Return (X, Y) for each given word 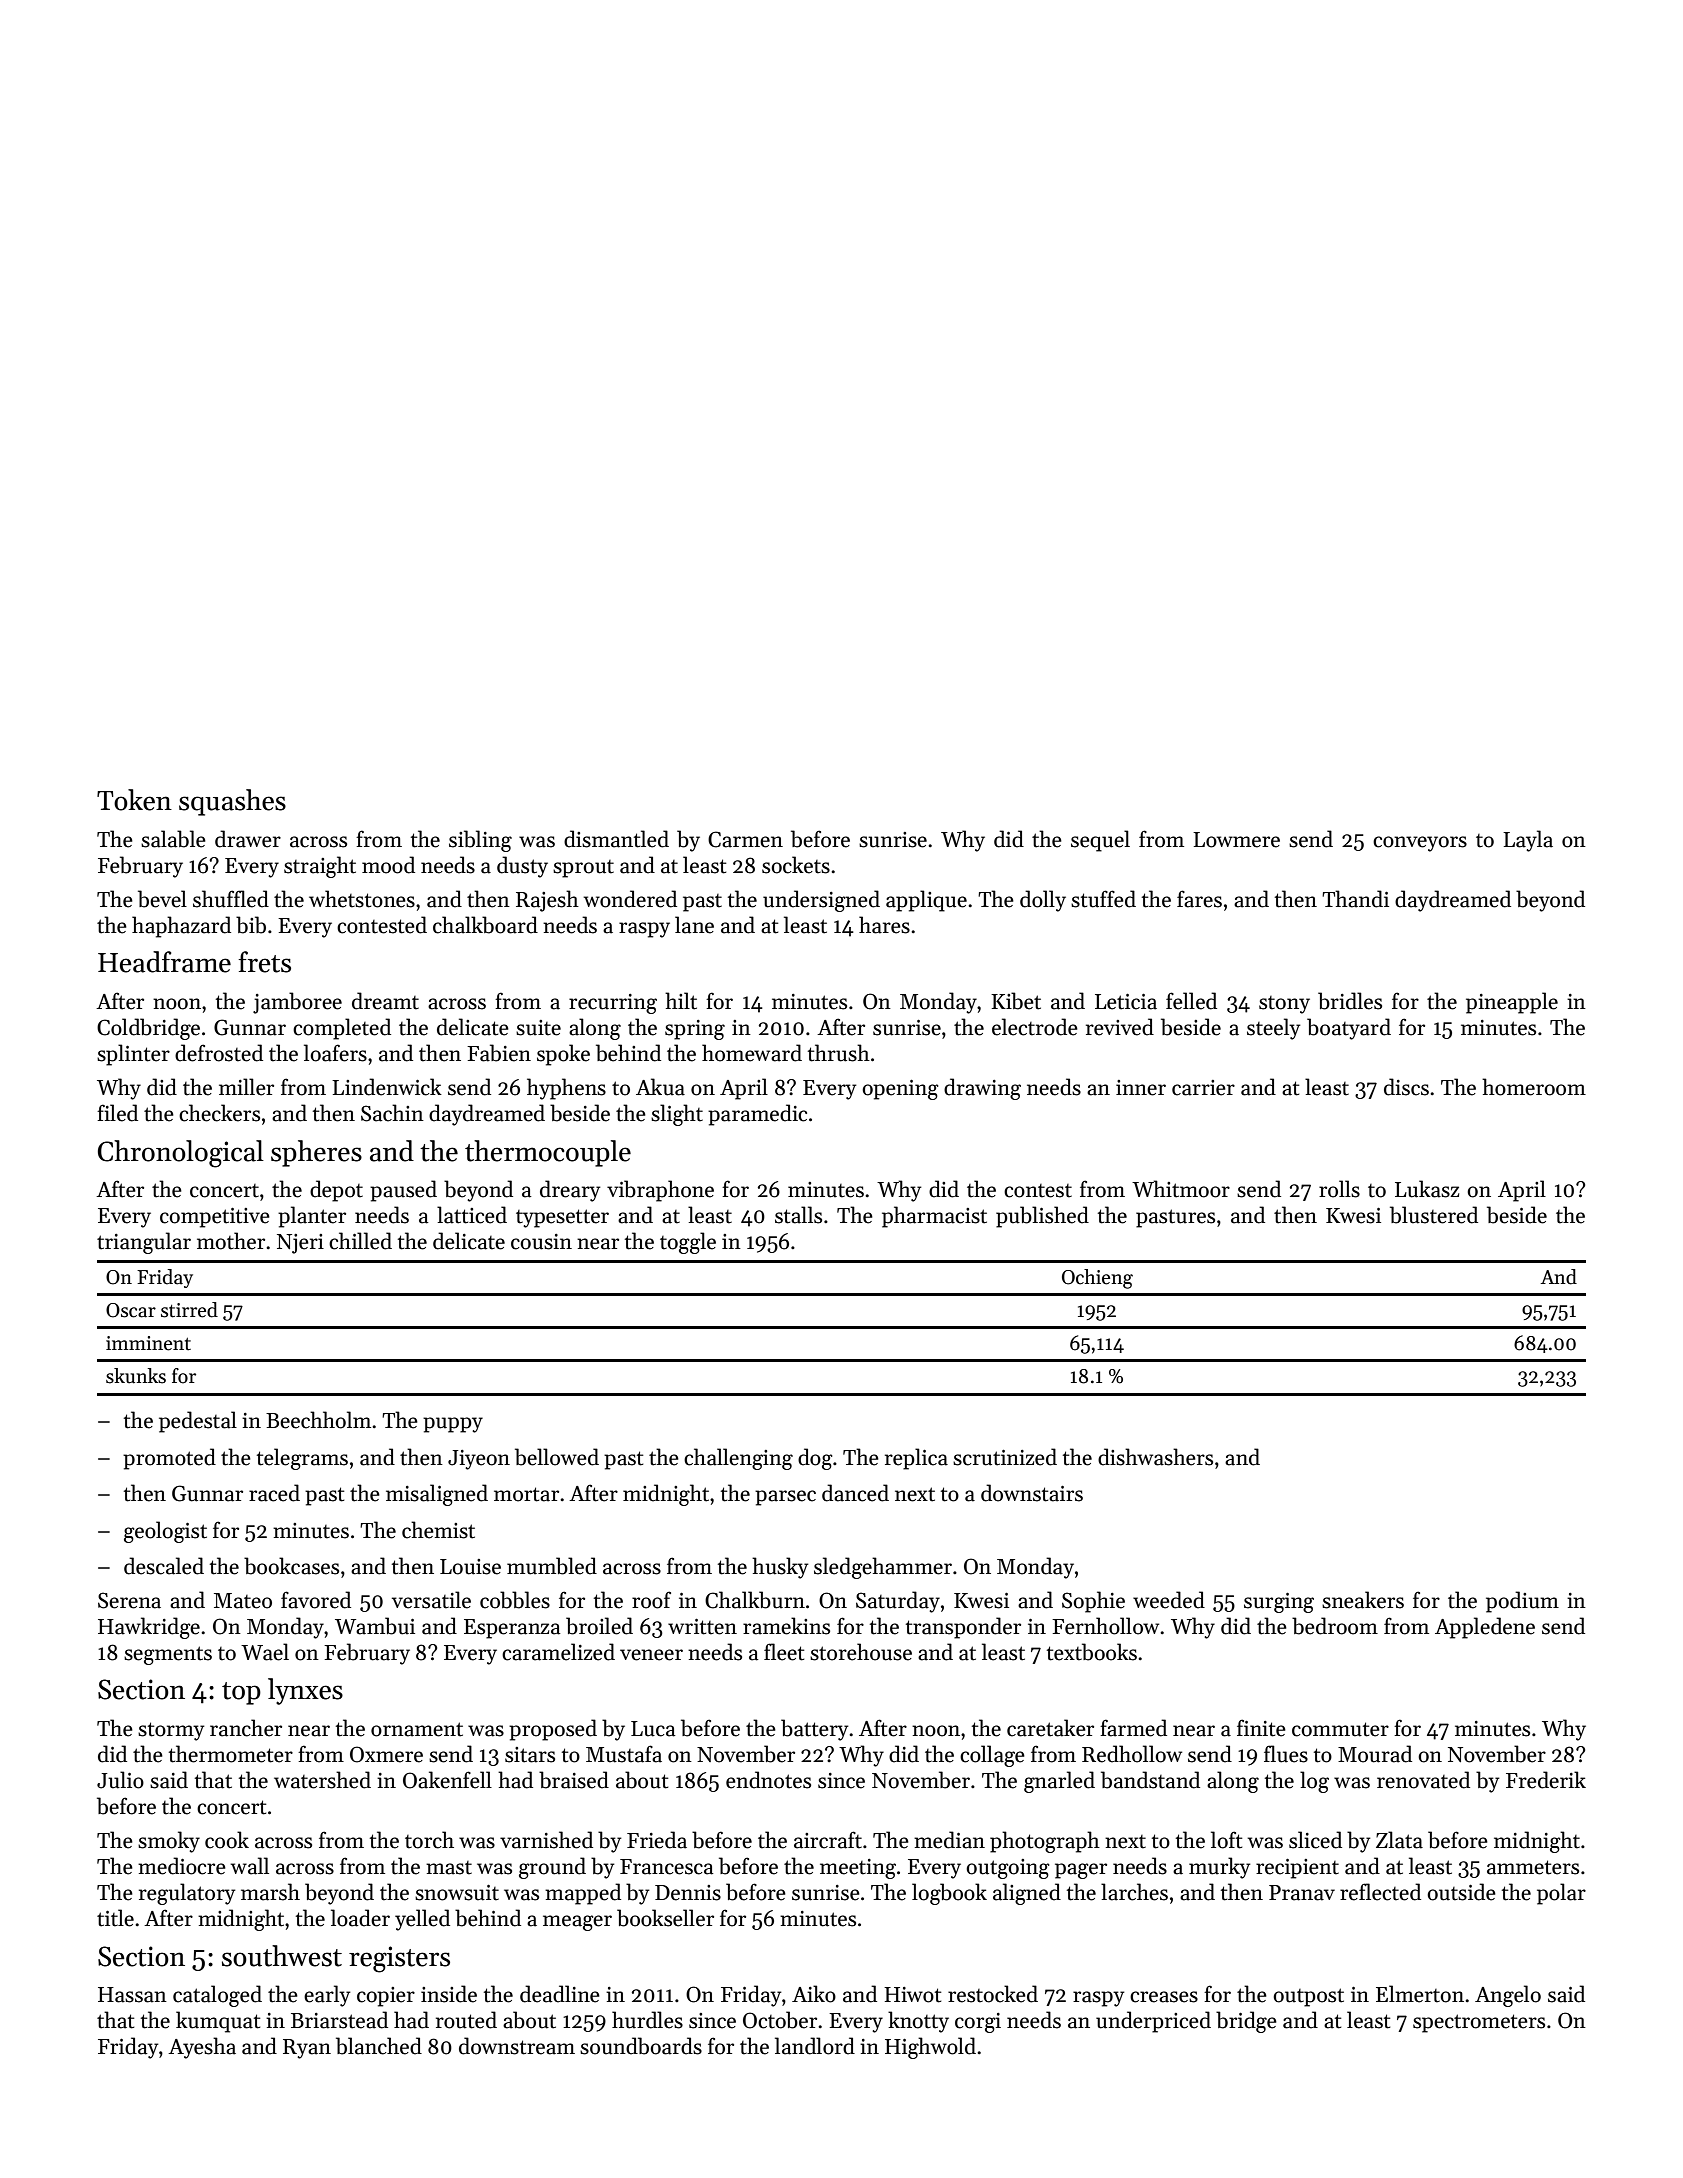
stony (1284, 1005)
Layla (1528, 841)
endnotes (768, 1780)
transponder (963, 1628)
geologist (165, 1532)
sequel (1100, 841)
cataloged (217, 1996)
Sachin (392, 1113)
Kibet (1016, 1001)
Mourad (1375, 1754)
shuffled (231, 899)
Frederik (1546, 1780)
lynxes (305, 1691)
